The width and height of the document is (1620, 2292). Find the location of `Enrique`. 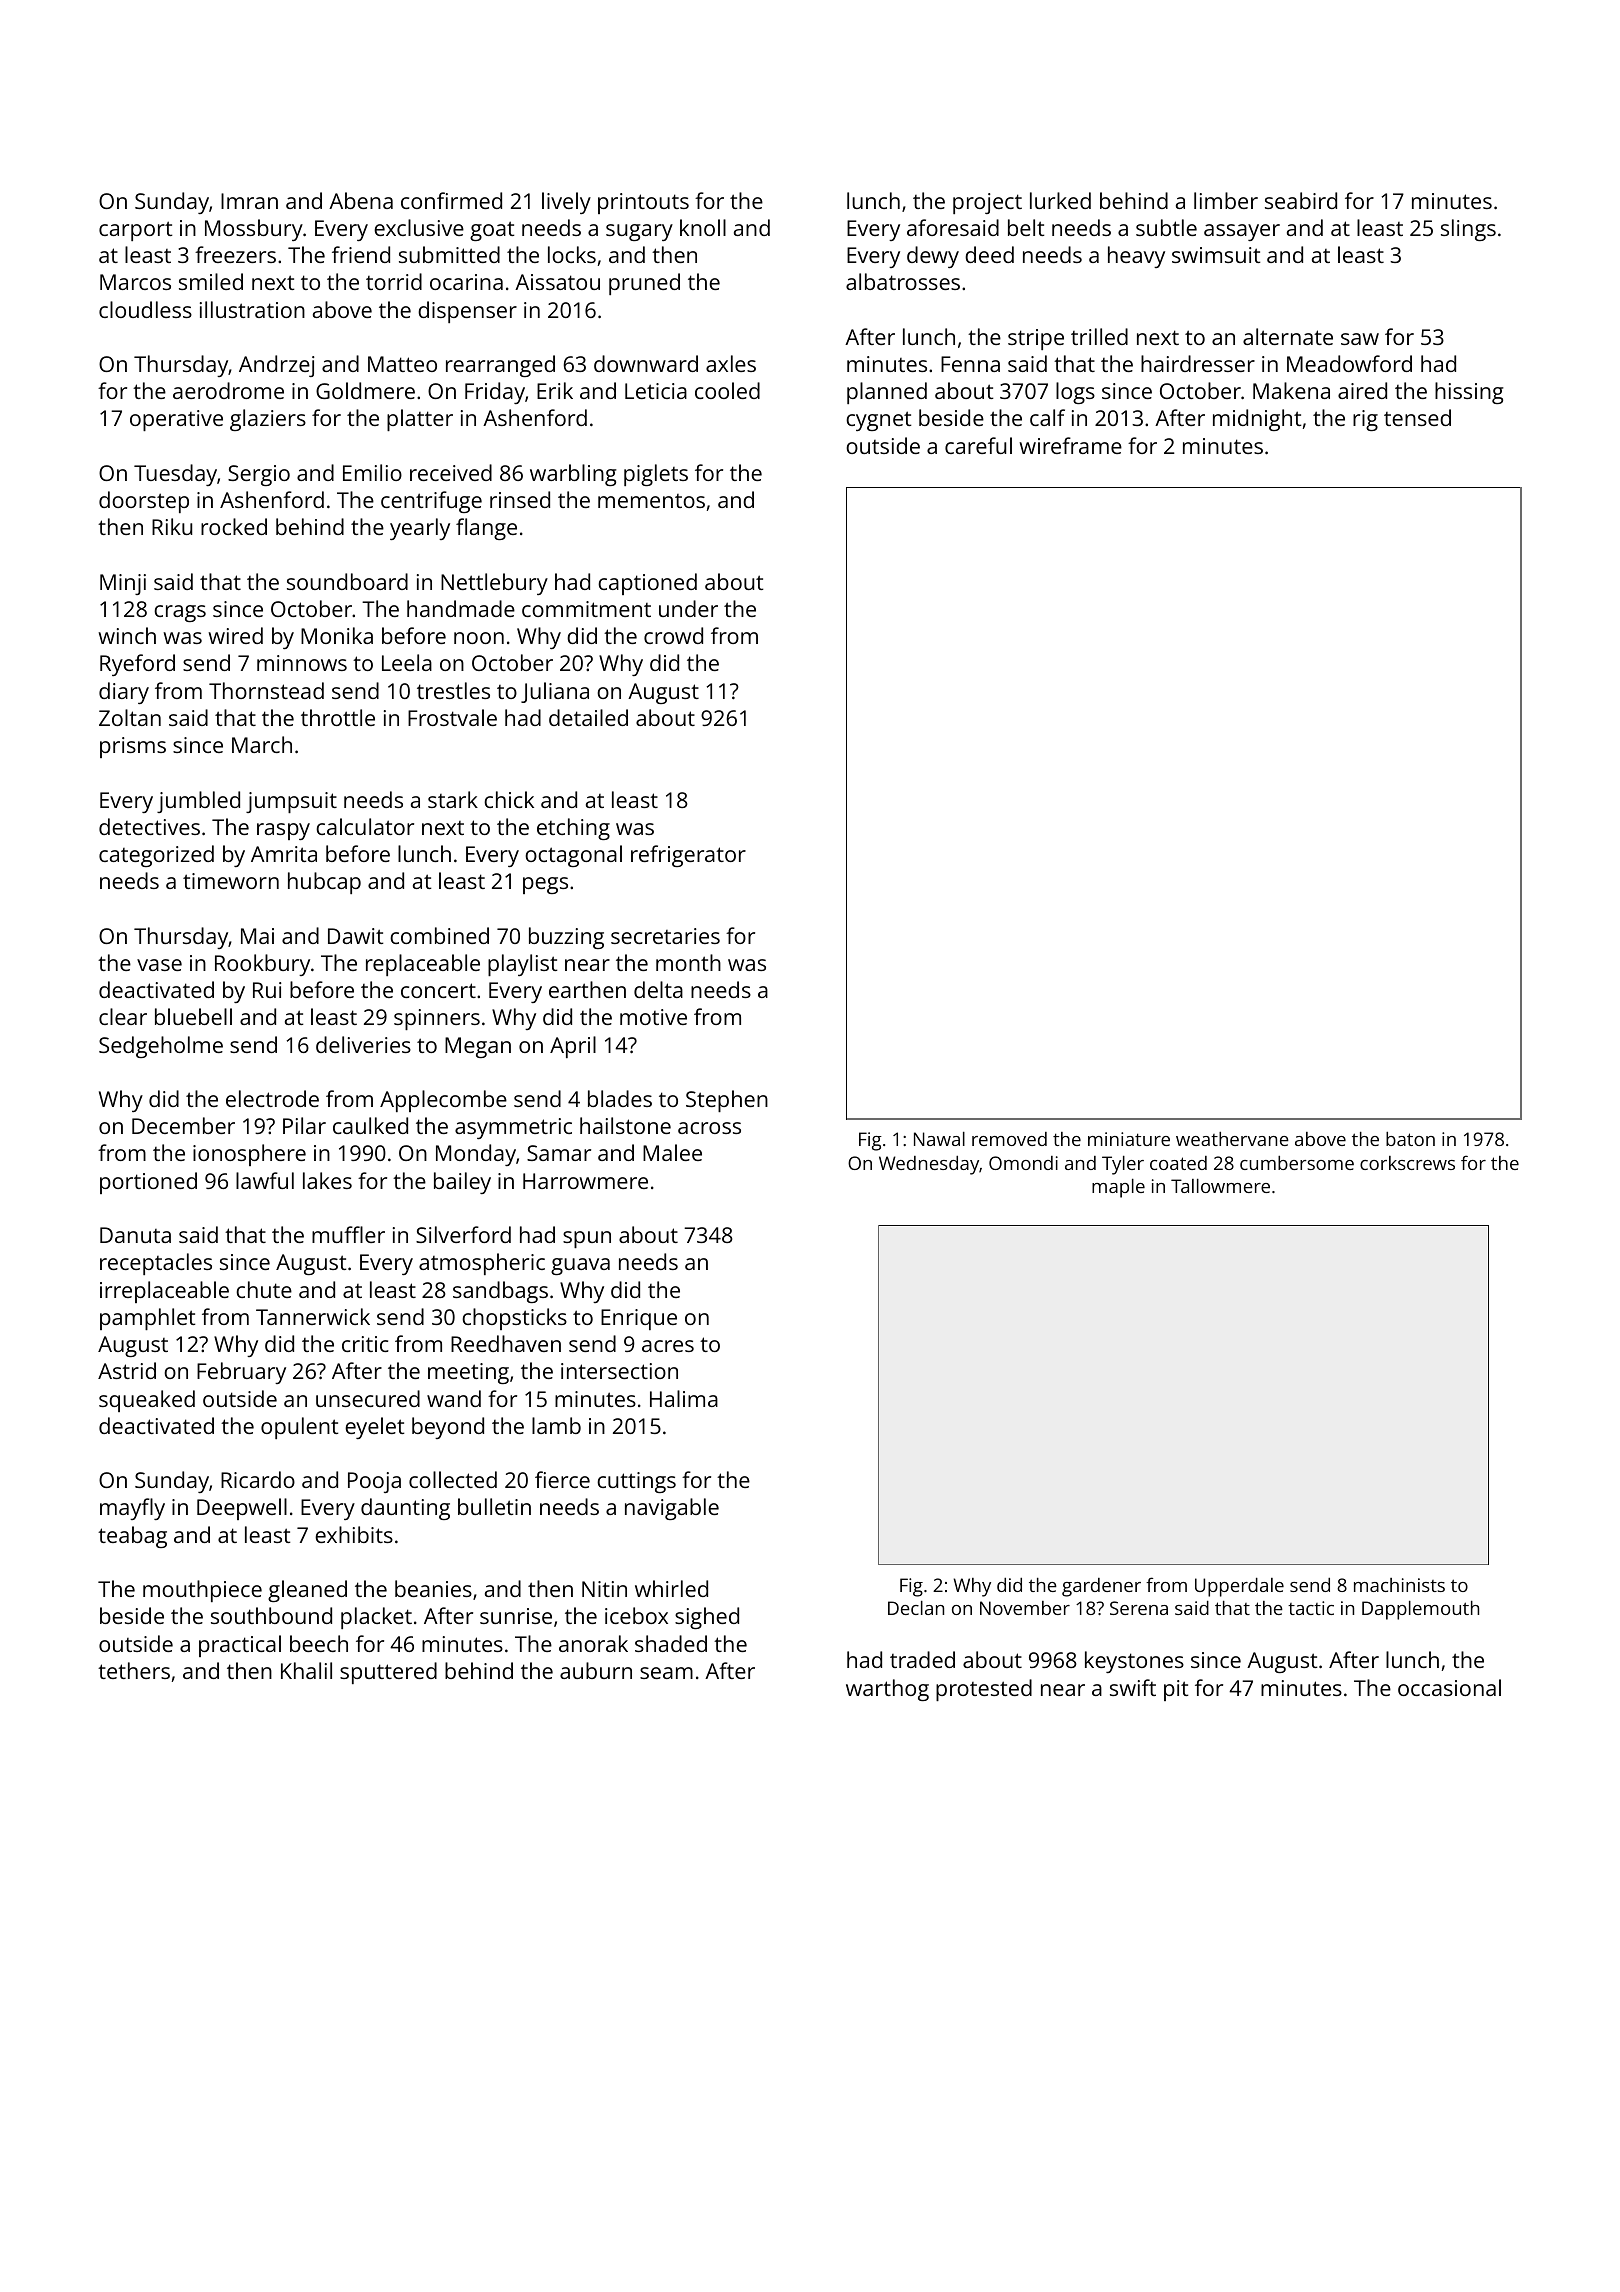

Enrique is located at coordinates (639, 1319).
